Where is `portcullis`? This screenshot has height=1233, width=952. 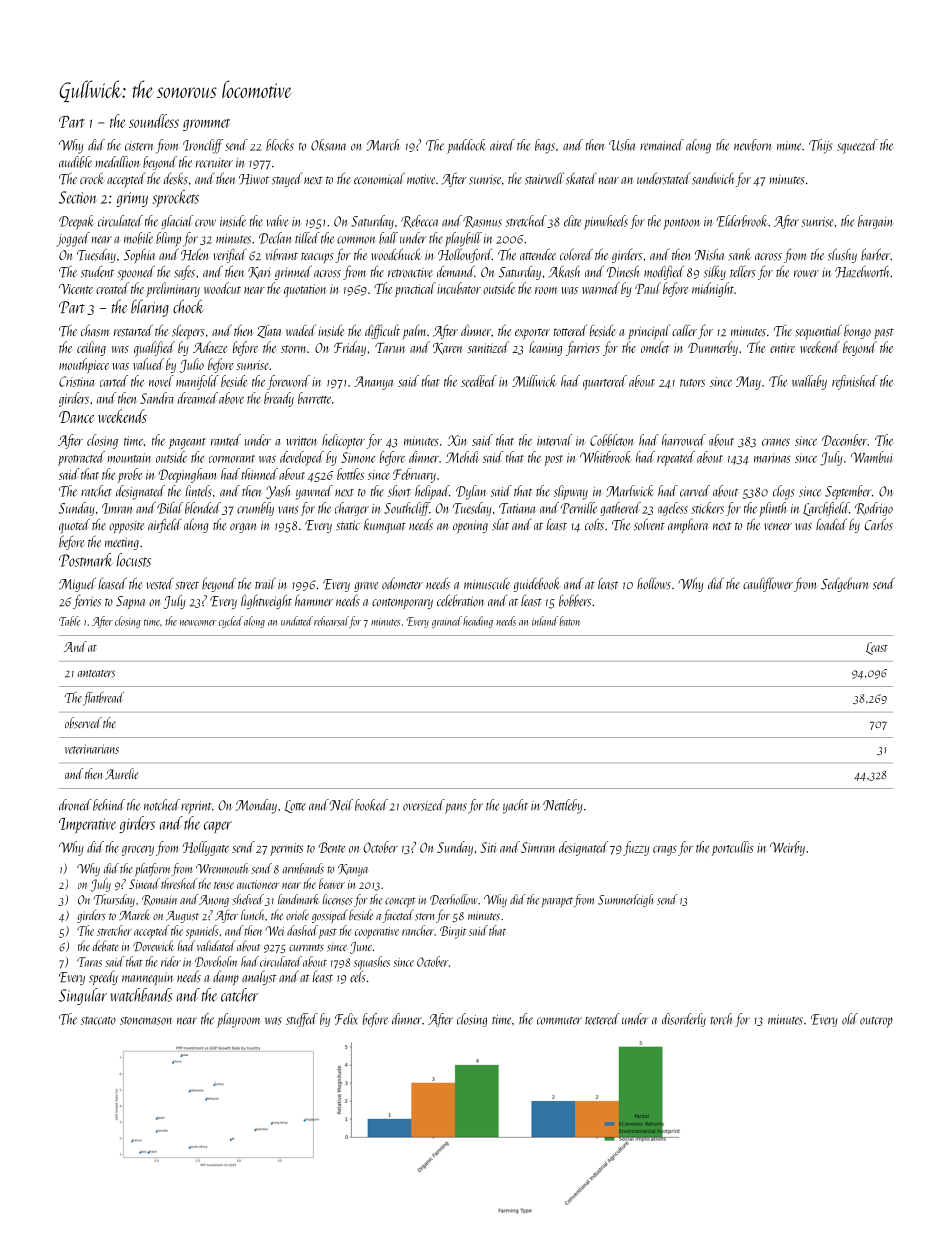
portcullis is located at coordinates (733, 848).
